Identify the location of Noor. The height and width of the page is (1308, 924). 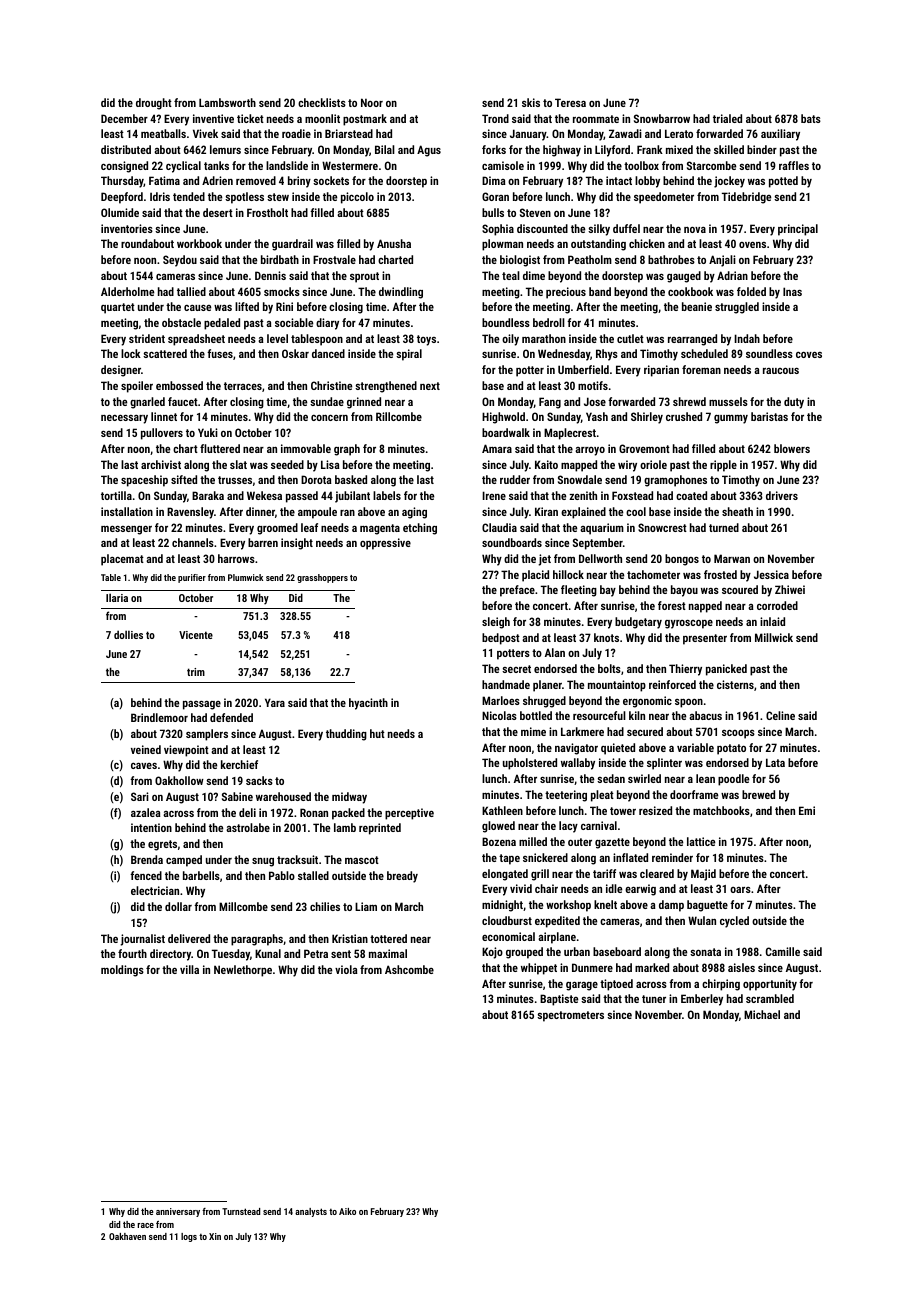
(372, 102).
